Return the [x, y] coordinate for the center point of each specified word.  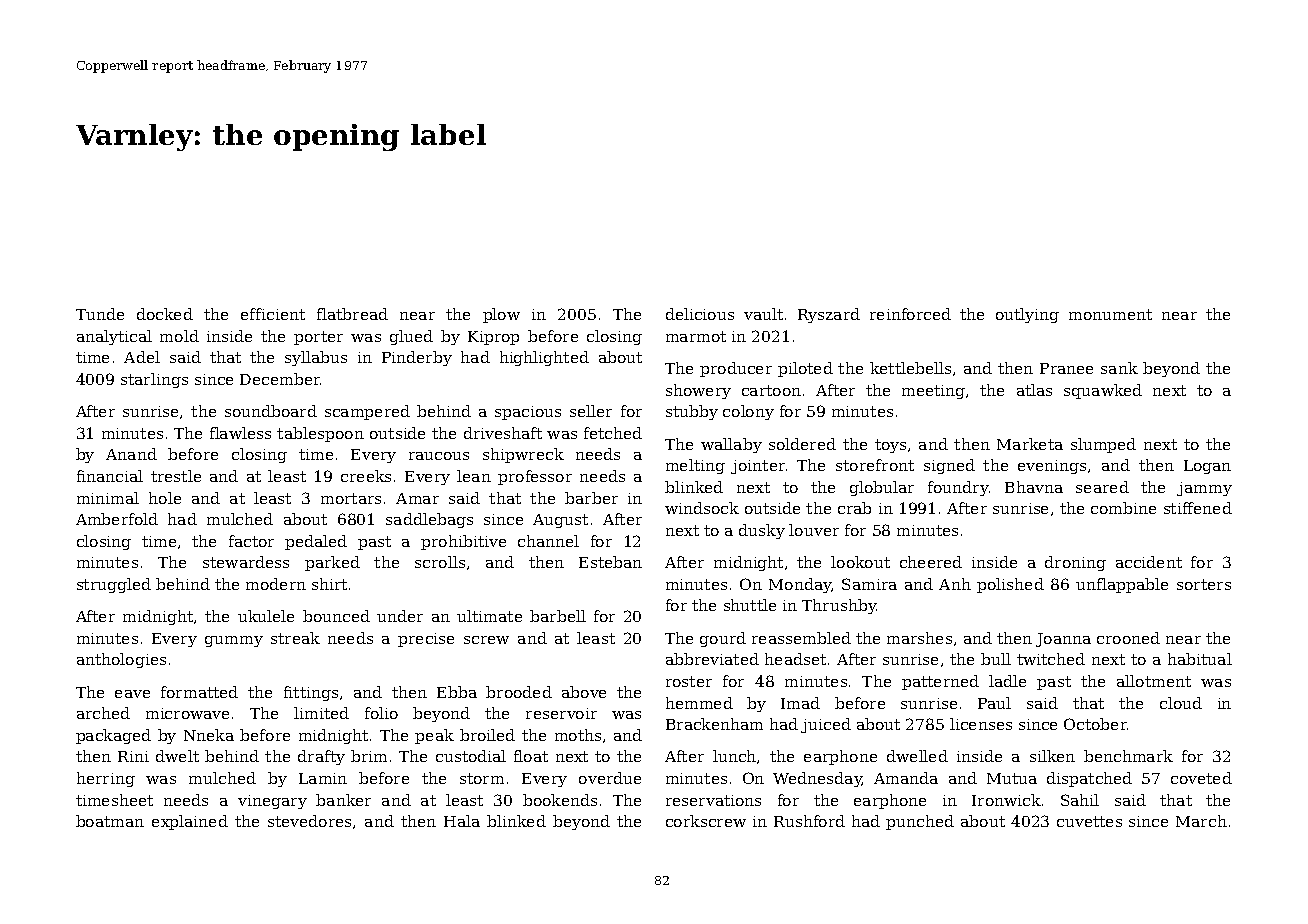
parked [332, 563]
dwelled [917, 756]
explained [190, 822]
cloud [1181, 703]
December [280, 379]
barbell [558, 616]
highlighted [544, 358]
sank [1119, 368]
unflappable [1122, 585]
